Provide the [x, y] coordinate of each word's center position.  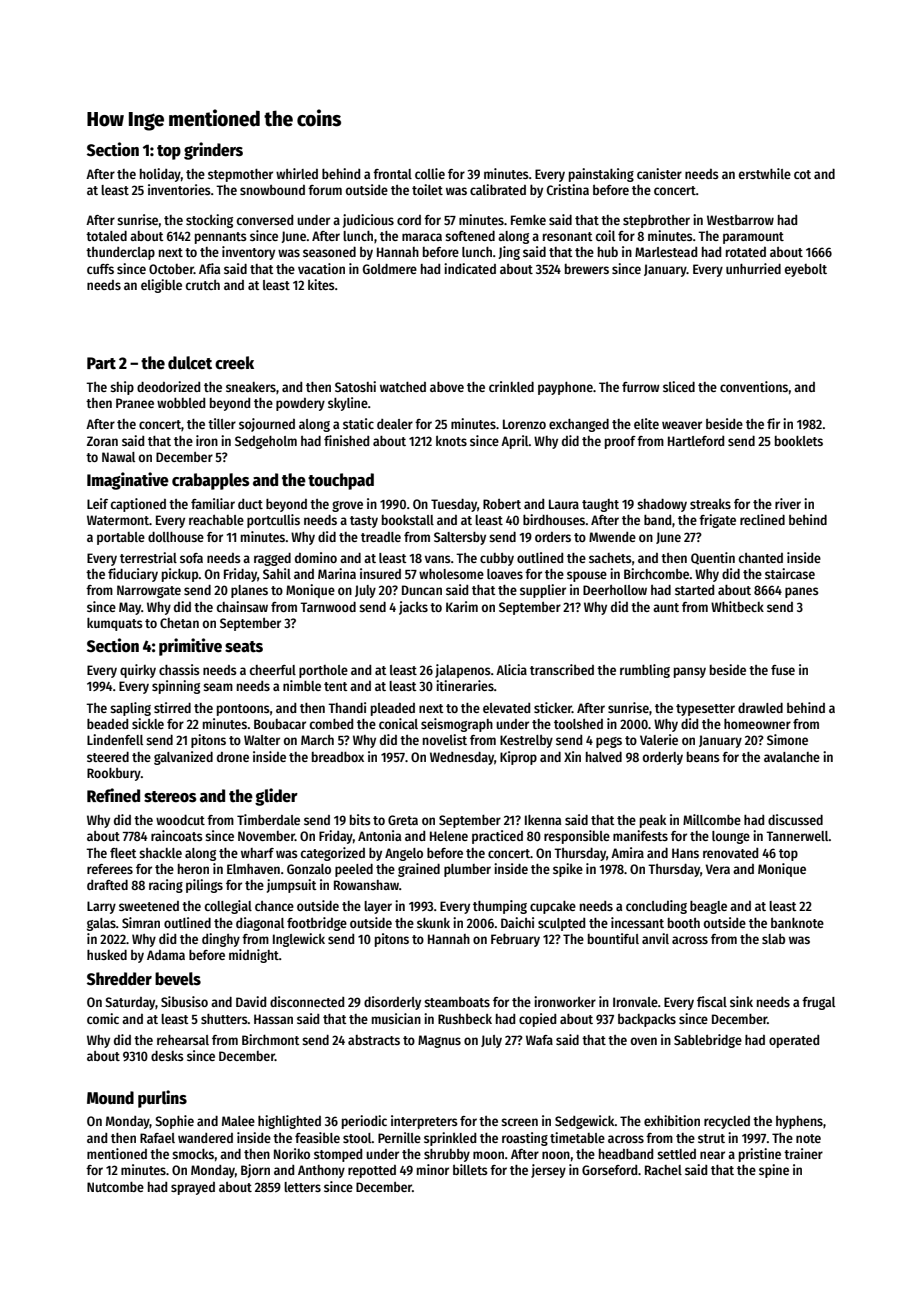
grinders [213, 151]
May [130, 608]
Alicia [511, 669]
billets [470, 1169]
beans [703, 757]
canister [659, 173]
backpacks [647, 1020]
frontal [392, 174]
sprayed [193, 1188]
